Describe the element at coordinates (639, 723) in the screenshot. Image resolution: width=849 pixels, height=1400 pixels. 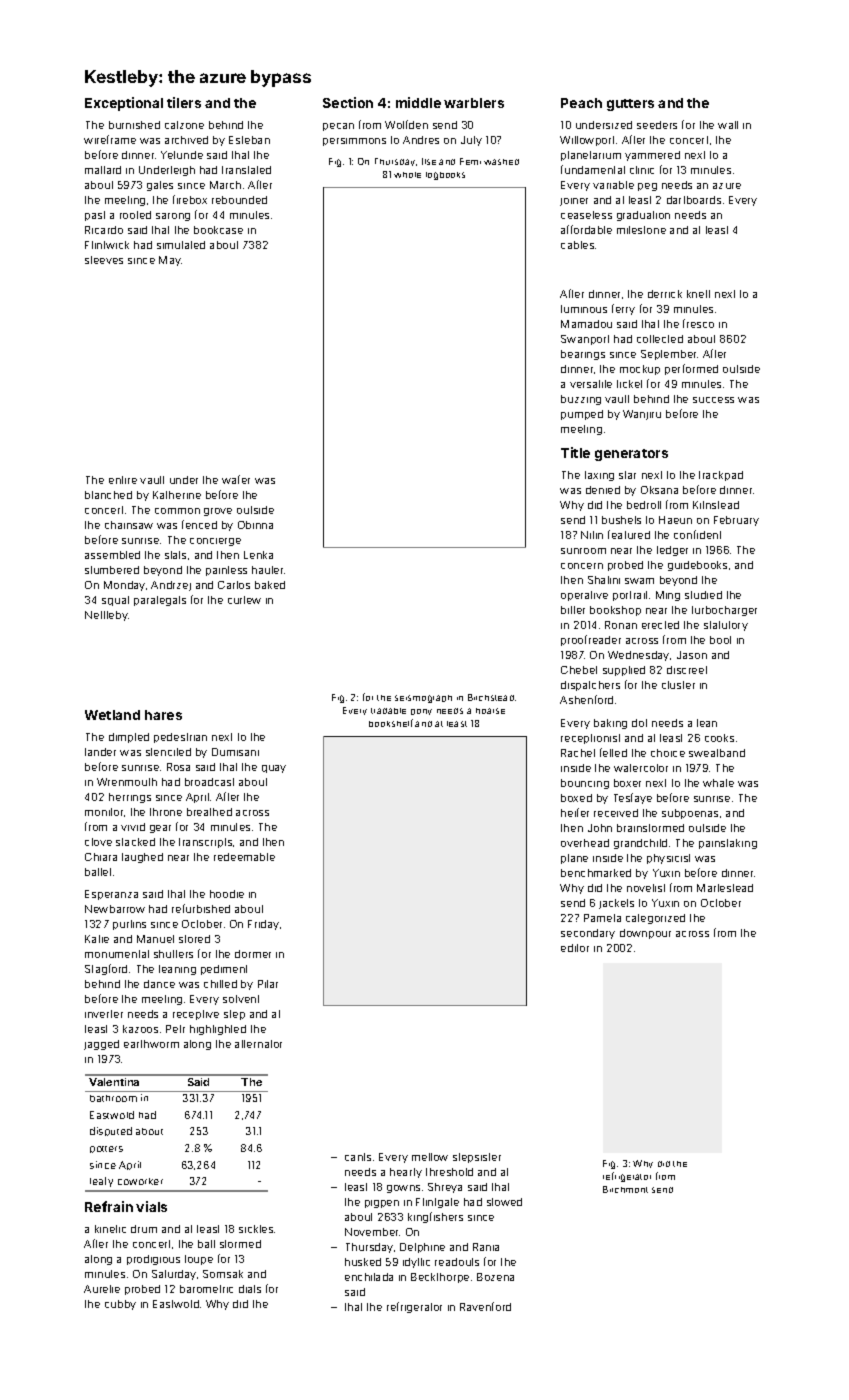
I see `dot` at that location.
